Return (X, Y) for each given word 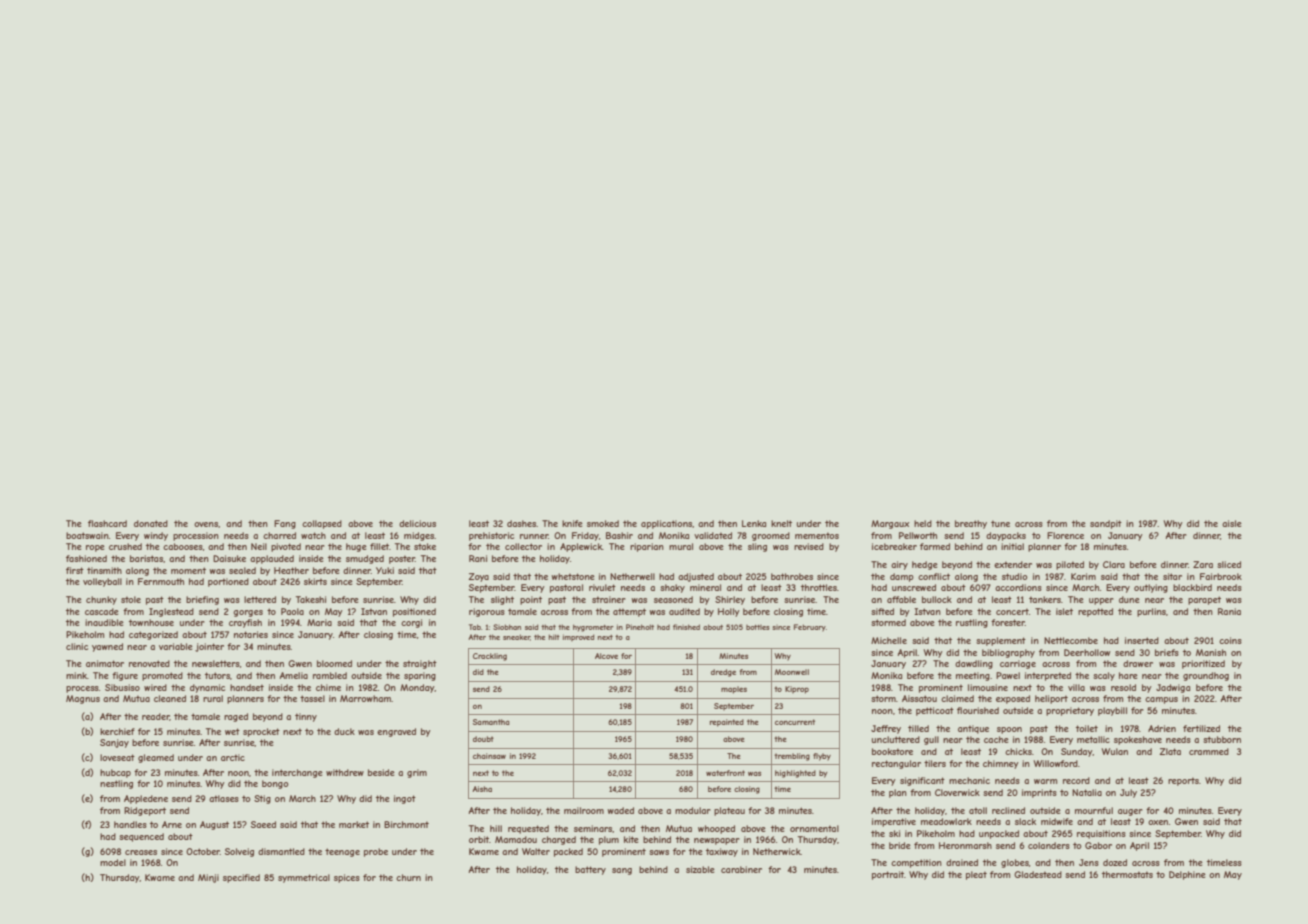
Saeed (263, 824)
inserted (1142, 640)
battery (590, 870)
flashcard (107, 523)
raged (236, 717)
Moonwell (792, 672)
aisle (1232, 523)
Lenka (754, 523)
